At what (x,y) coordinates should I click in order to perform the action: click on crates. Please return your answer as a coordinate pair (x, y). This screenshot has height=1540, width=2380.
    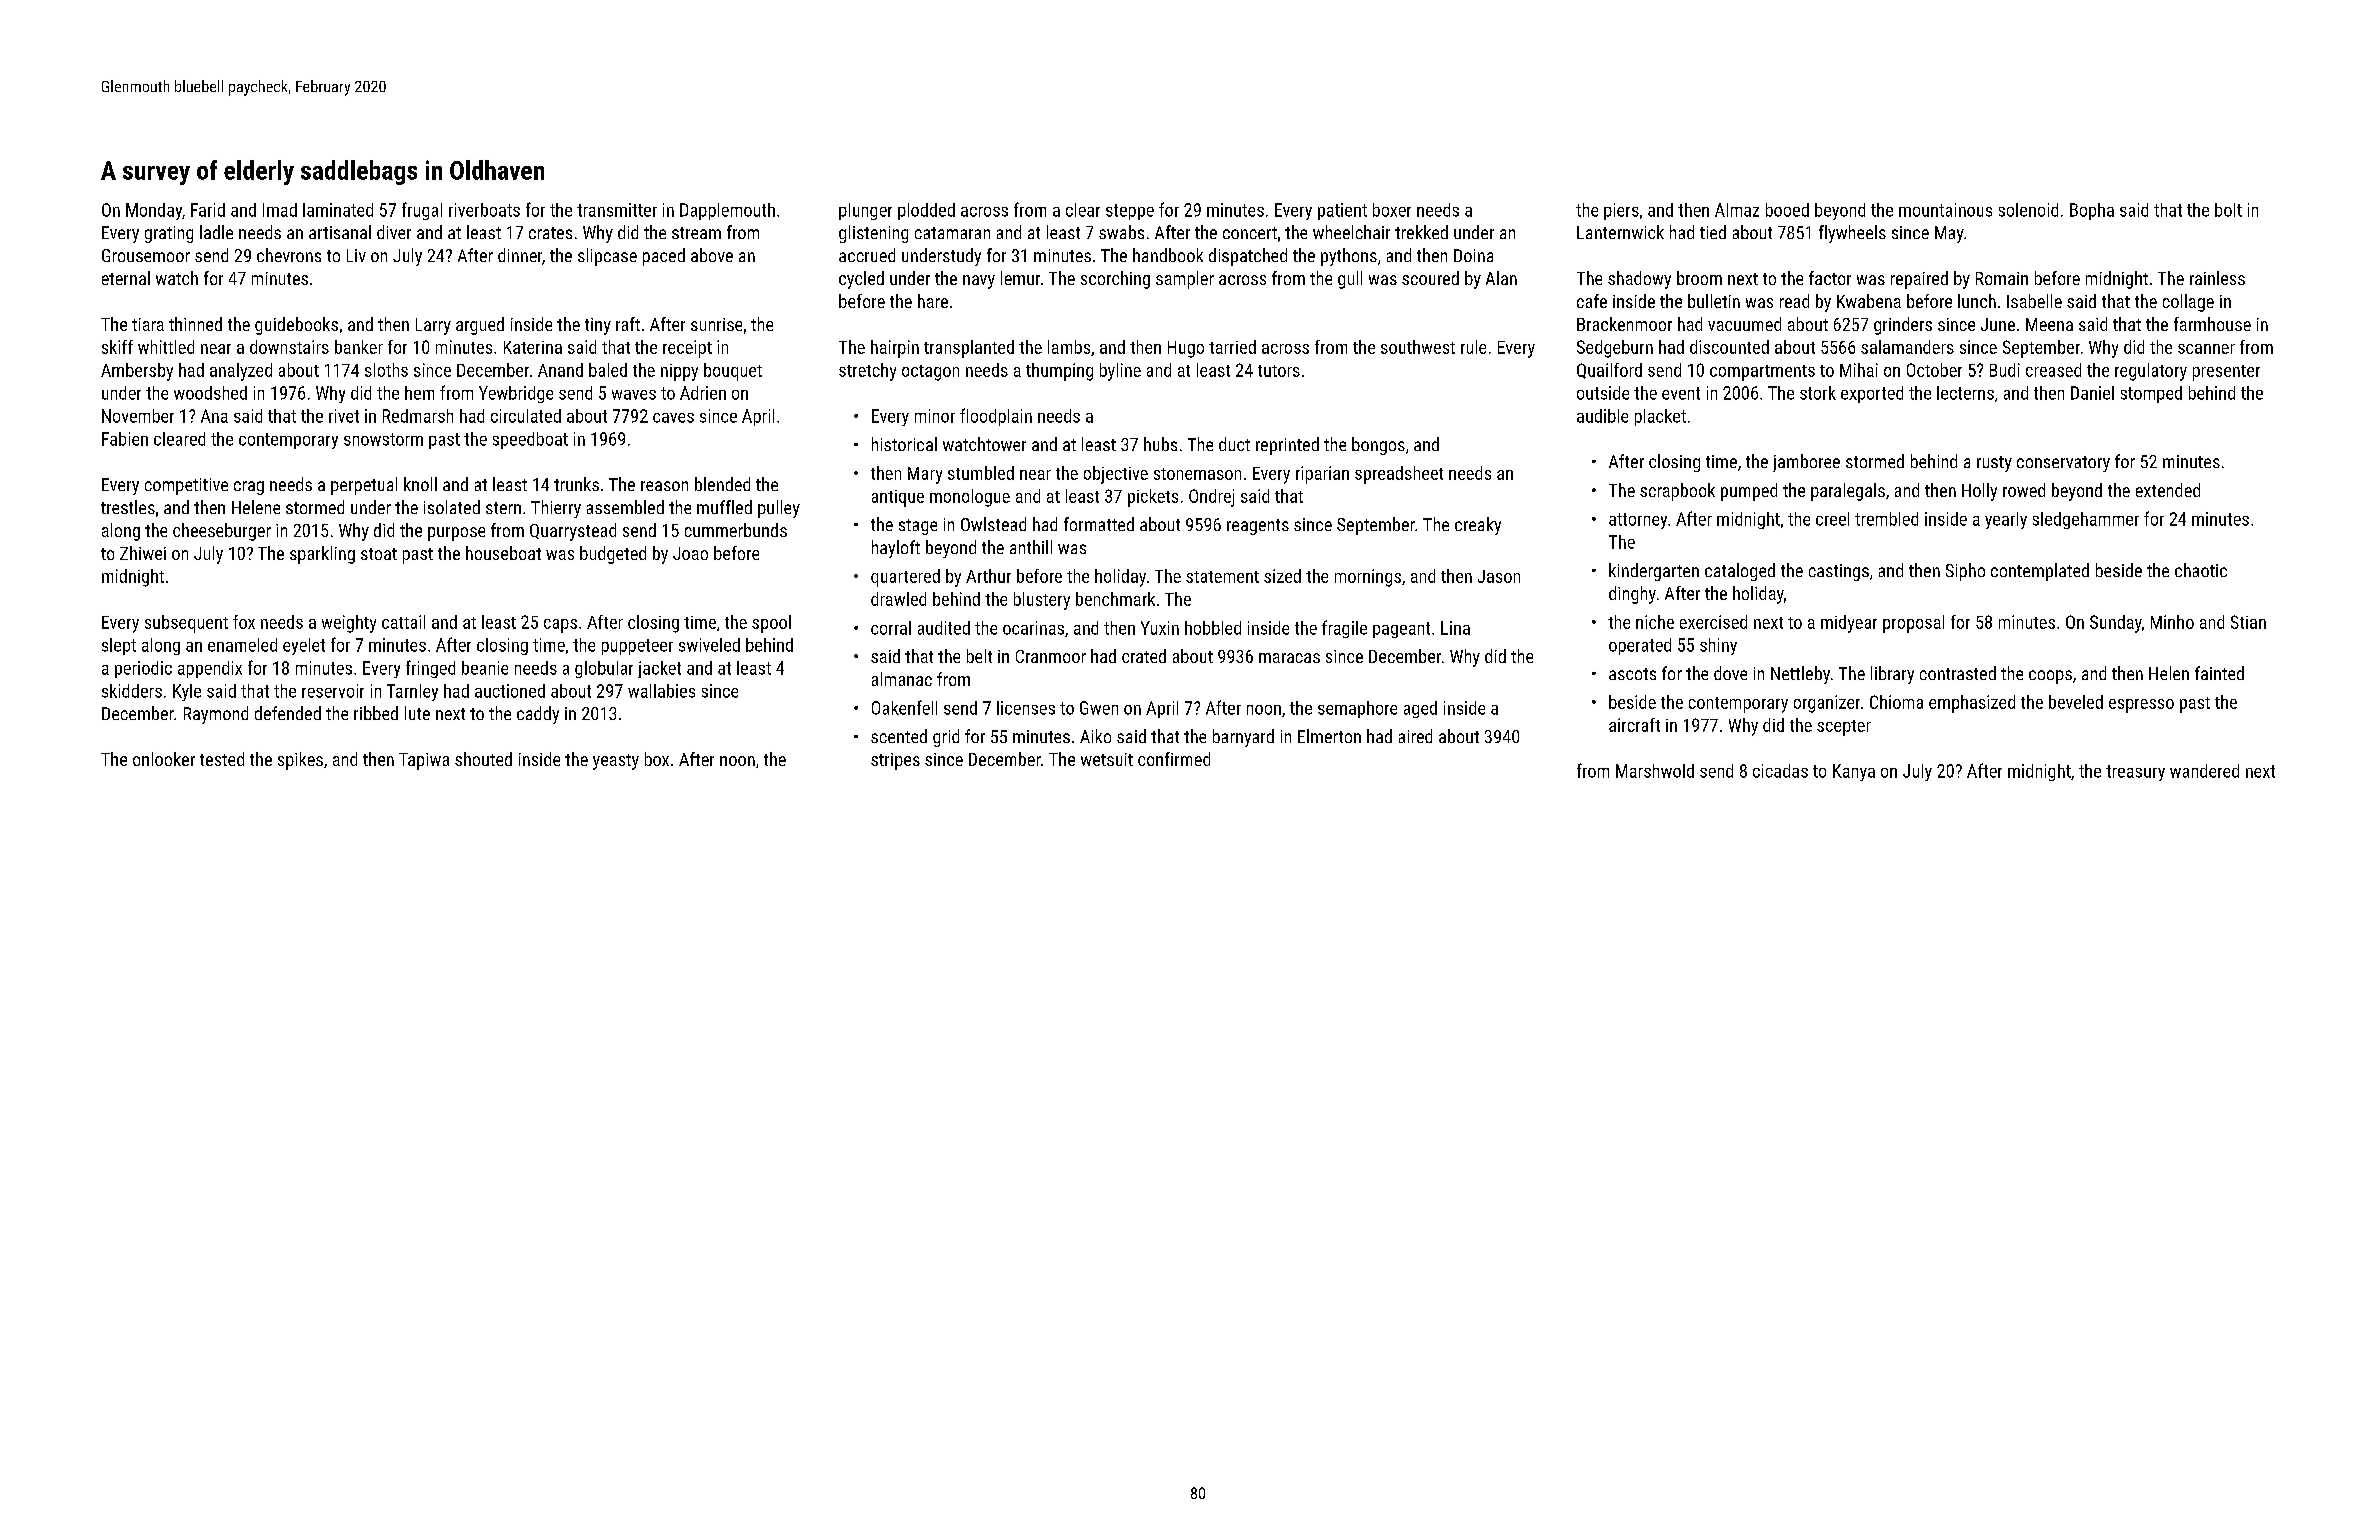
    Looking at the image, I should click on (550, 233).
